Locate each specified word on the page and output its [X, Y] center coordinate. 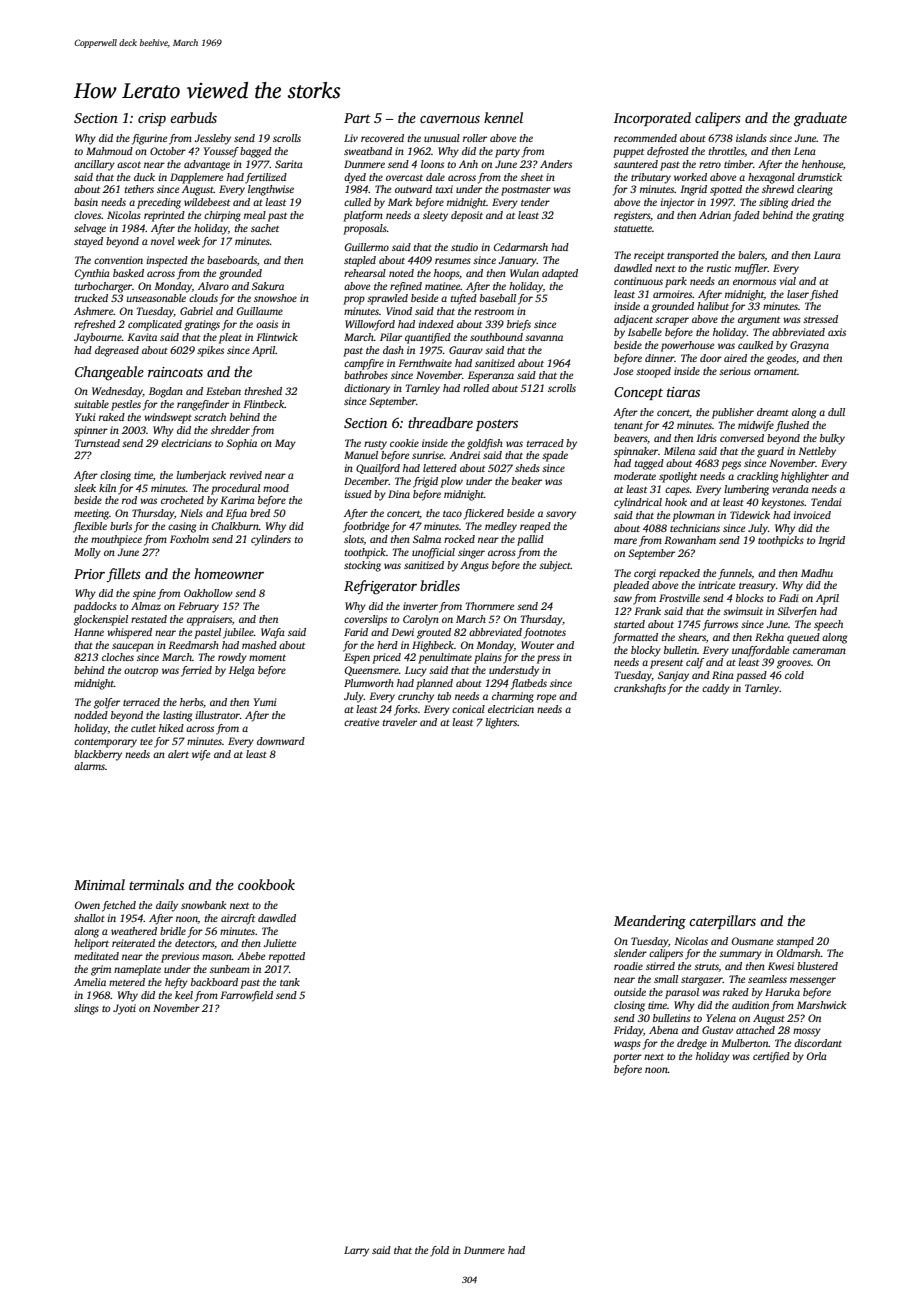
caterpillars [722, 922]
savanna [544, 338]
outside [630, 992]
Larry [356, 1251]
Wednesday [117, 392]
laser [798, 294]
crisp [152, 119]
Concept [638, 393]
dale [435, 177]
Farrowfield [246, 996]
